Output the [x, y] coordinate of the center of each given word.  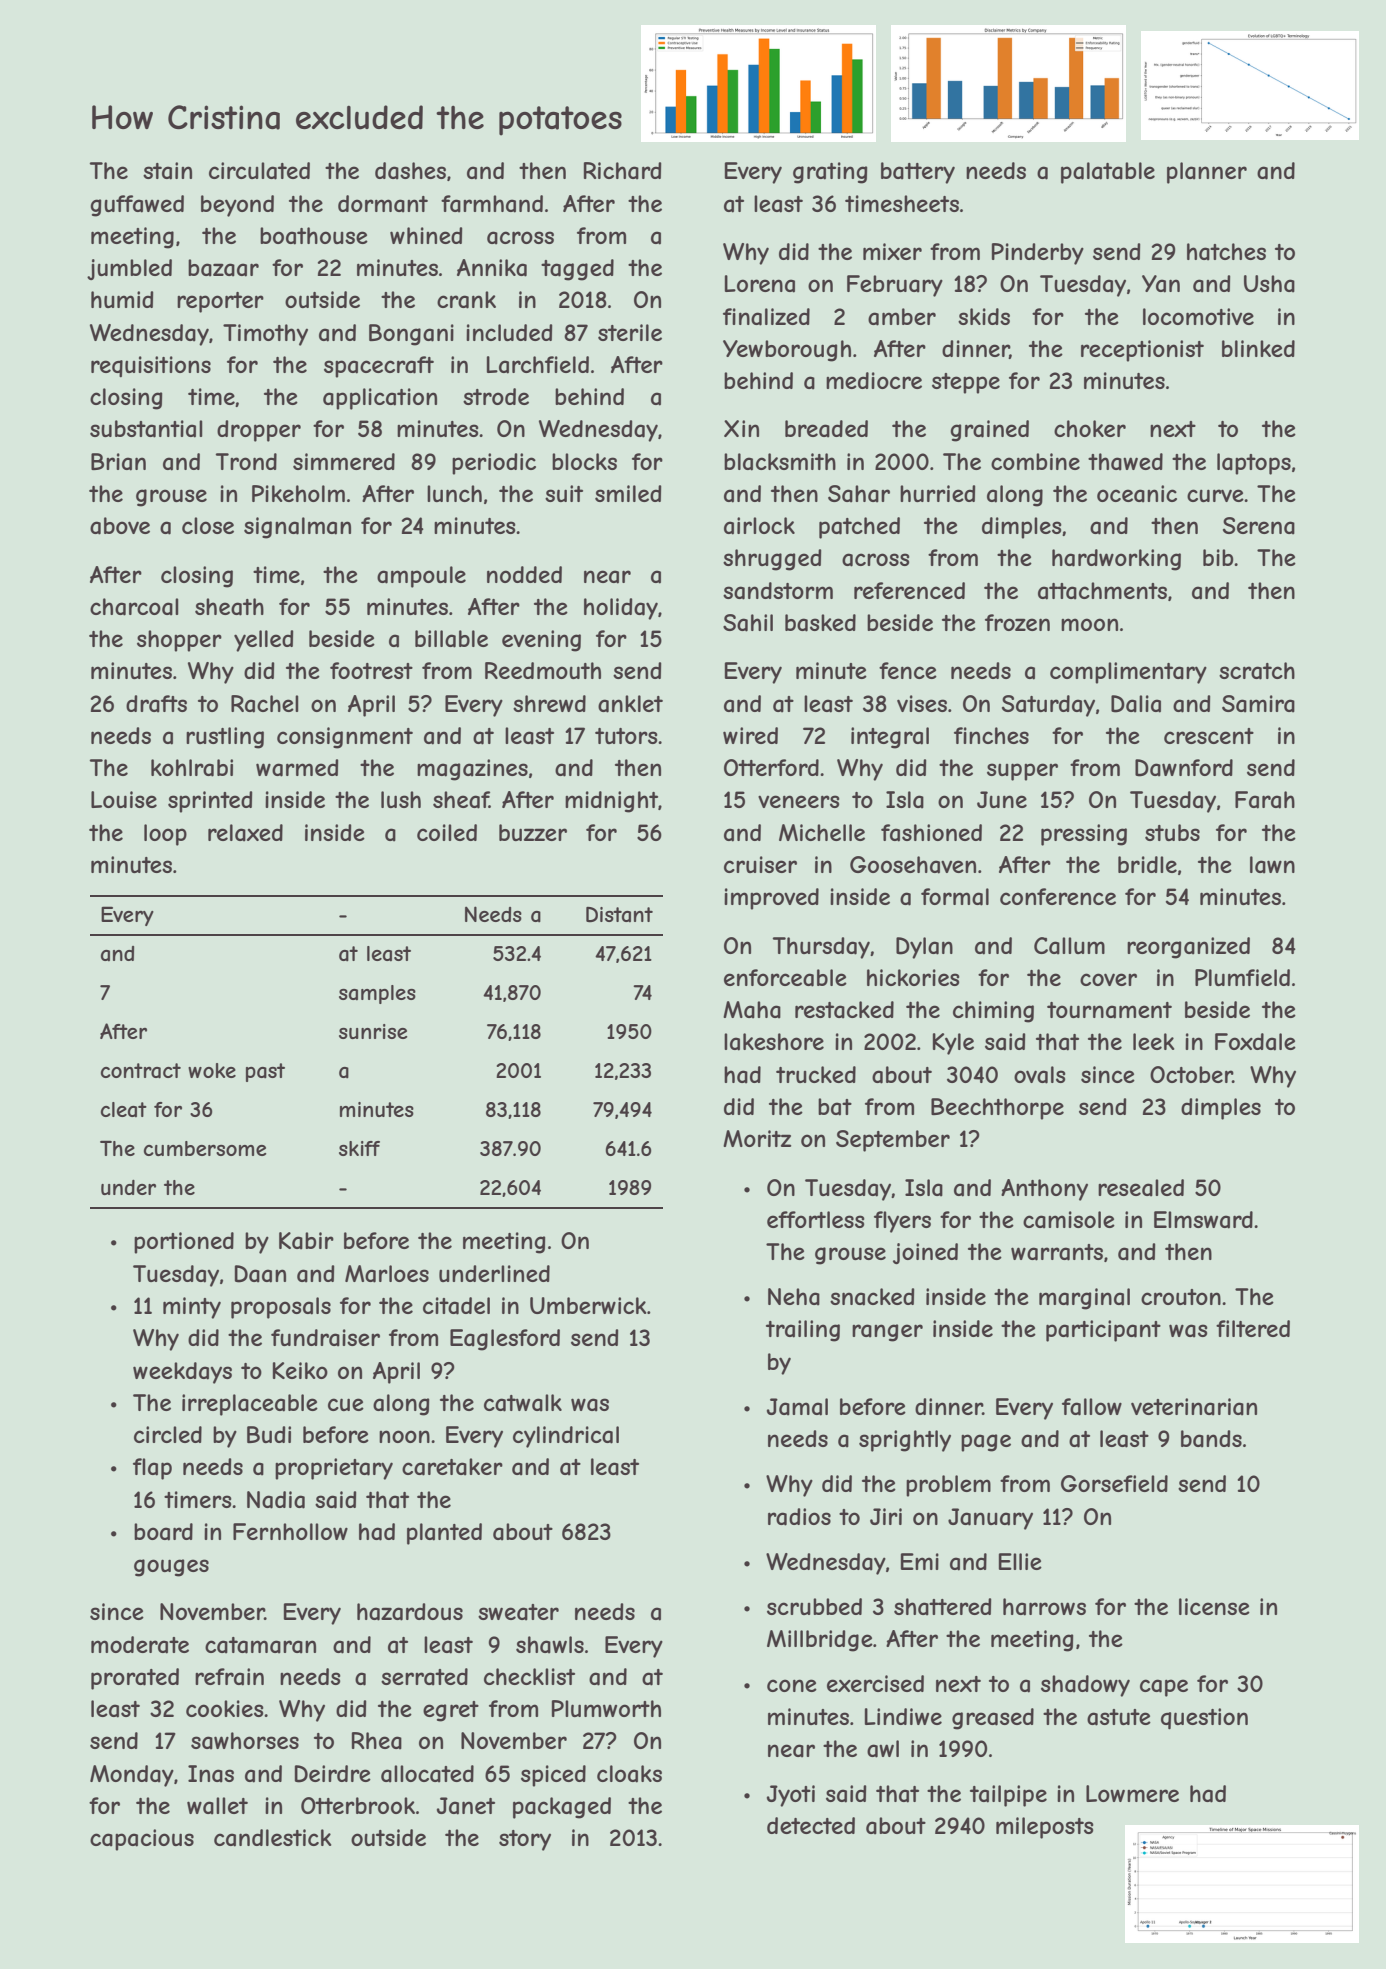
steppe [966, 383]
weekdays [182, 1373]
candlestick [273, 1838]
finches [991, 735]
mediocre [874, 380]
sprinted [210, 802]
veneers [799, 801]
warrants [1057, 1252]
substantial [146, 429]
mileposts [1045, 1828]
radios [799, 1517]
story [525, 1840]
